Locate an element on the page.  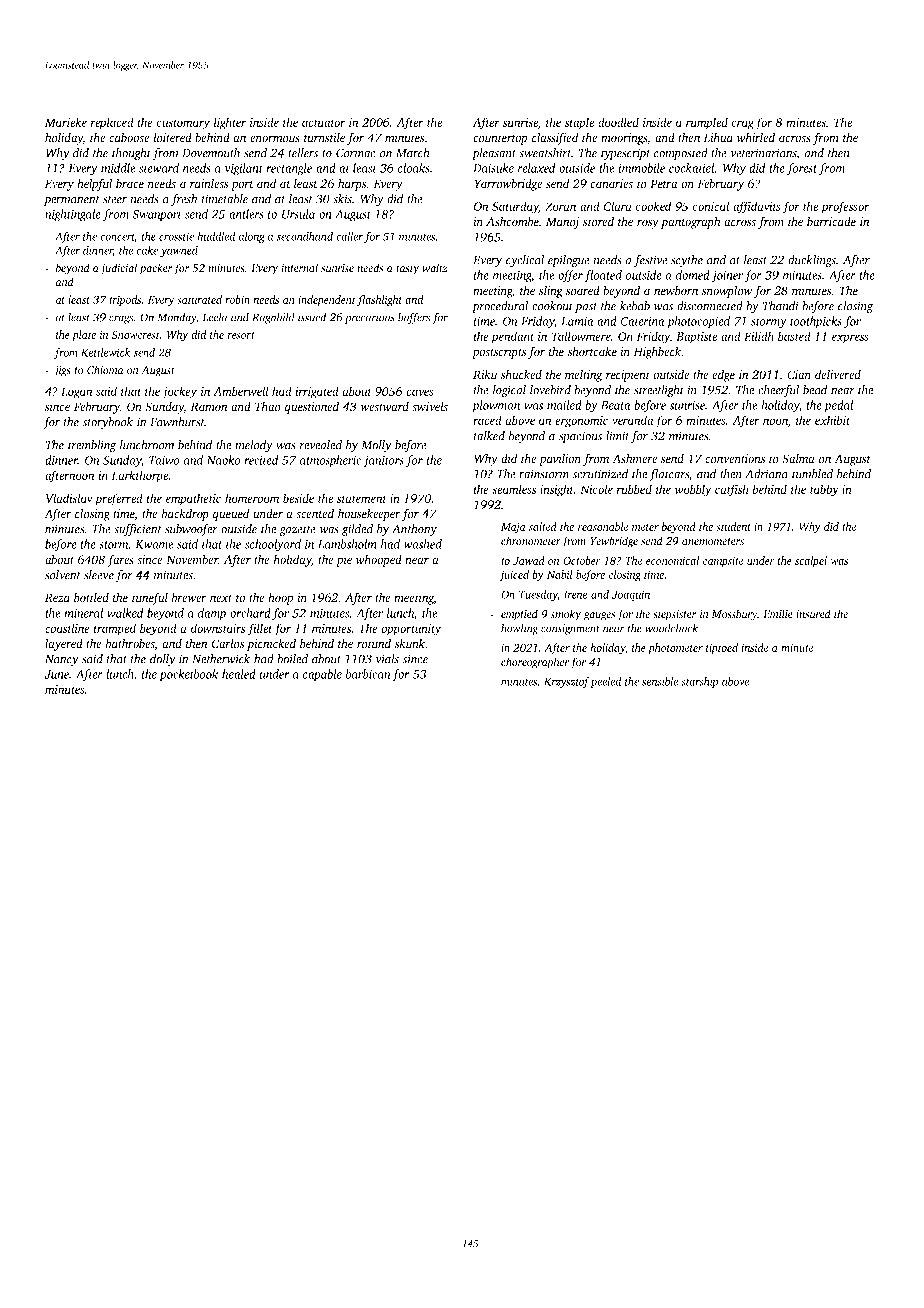
Lambsholm is located at coordinates (347, 544).
